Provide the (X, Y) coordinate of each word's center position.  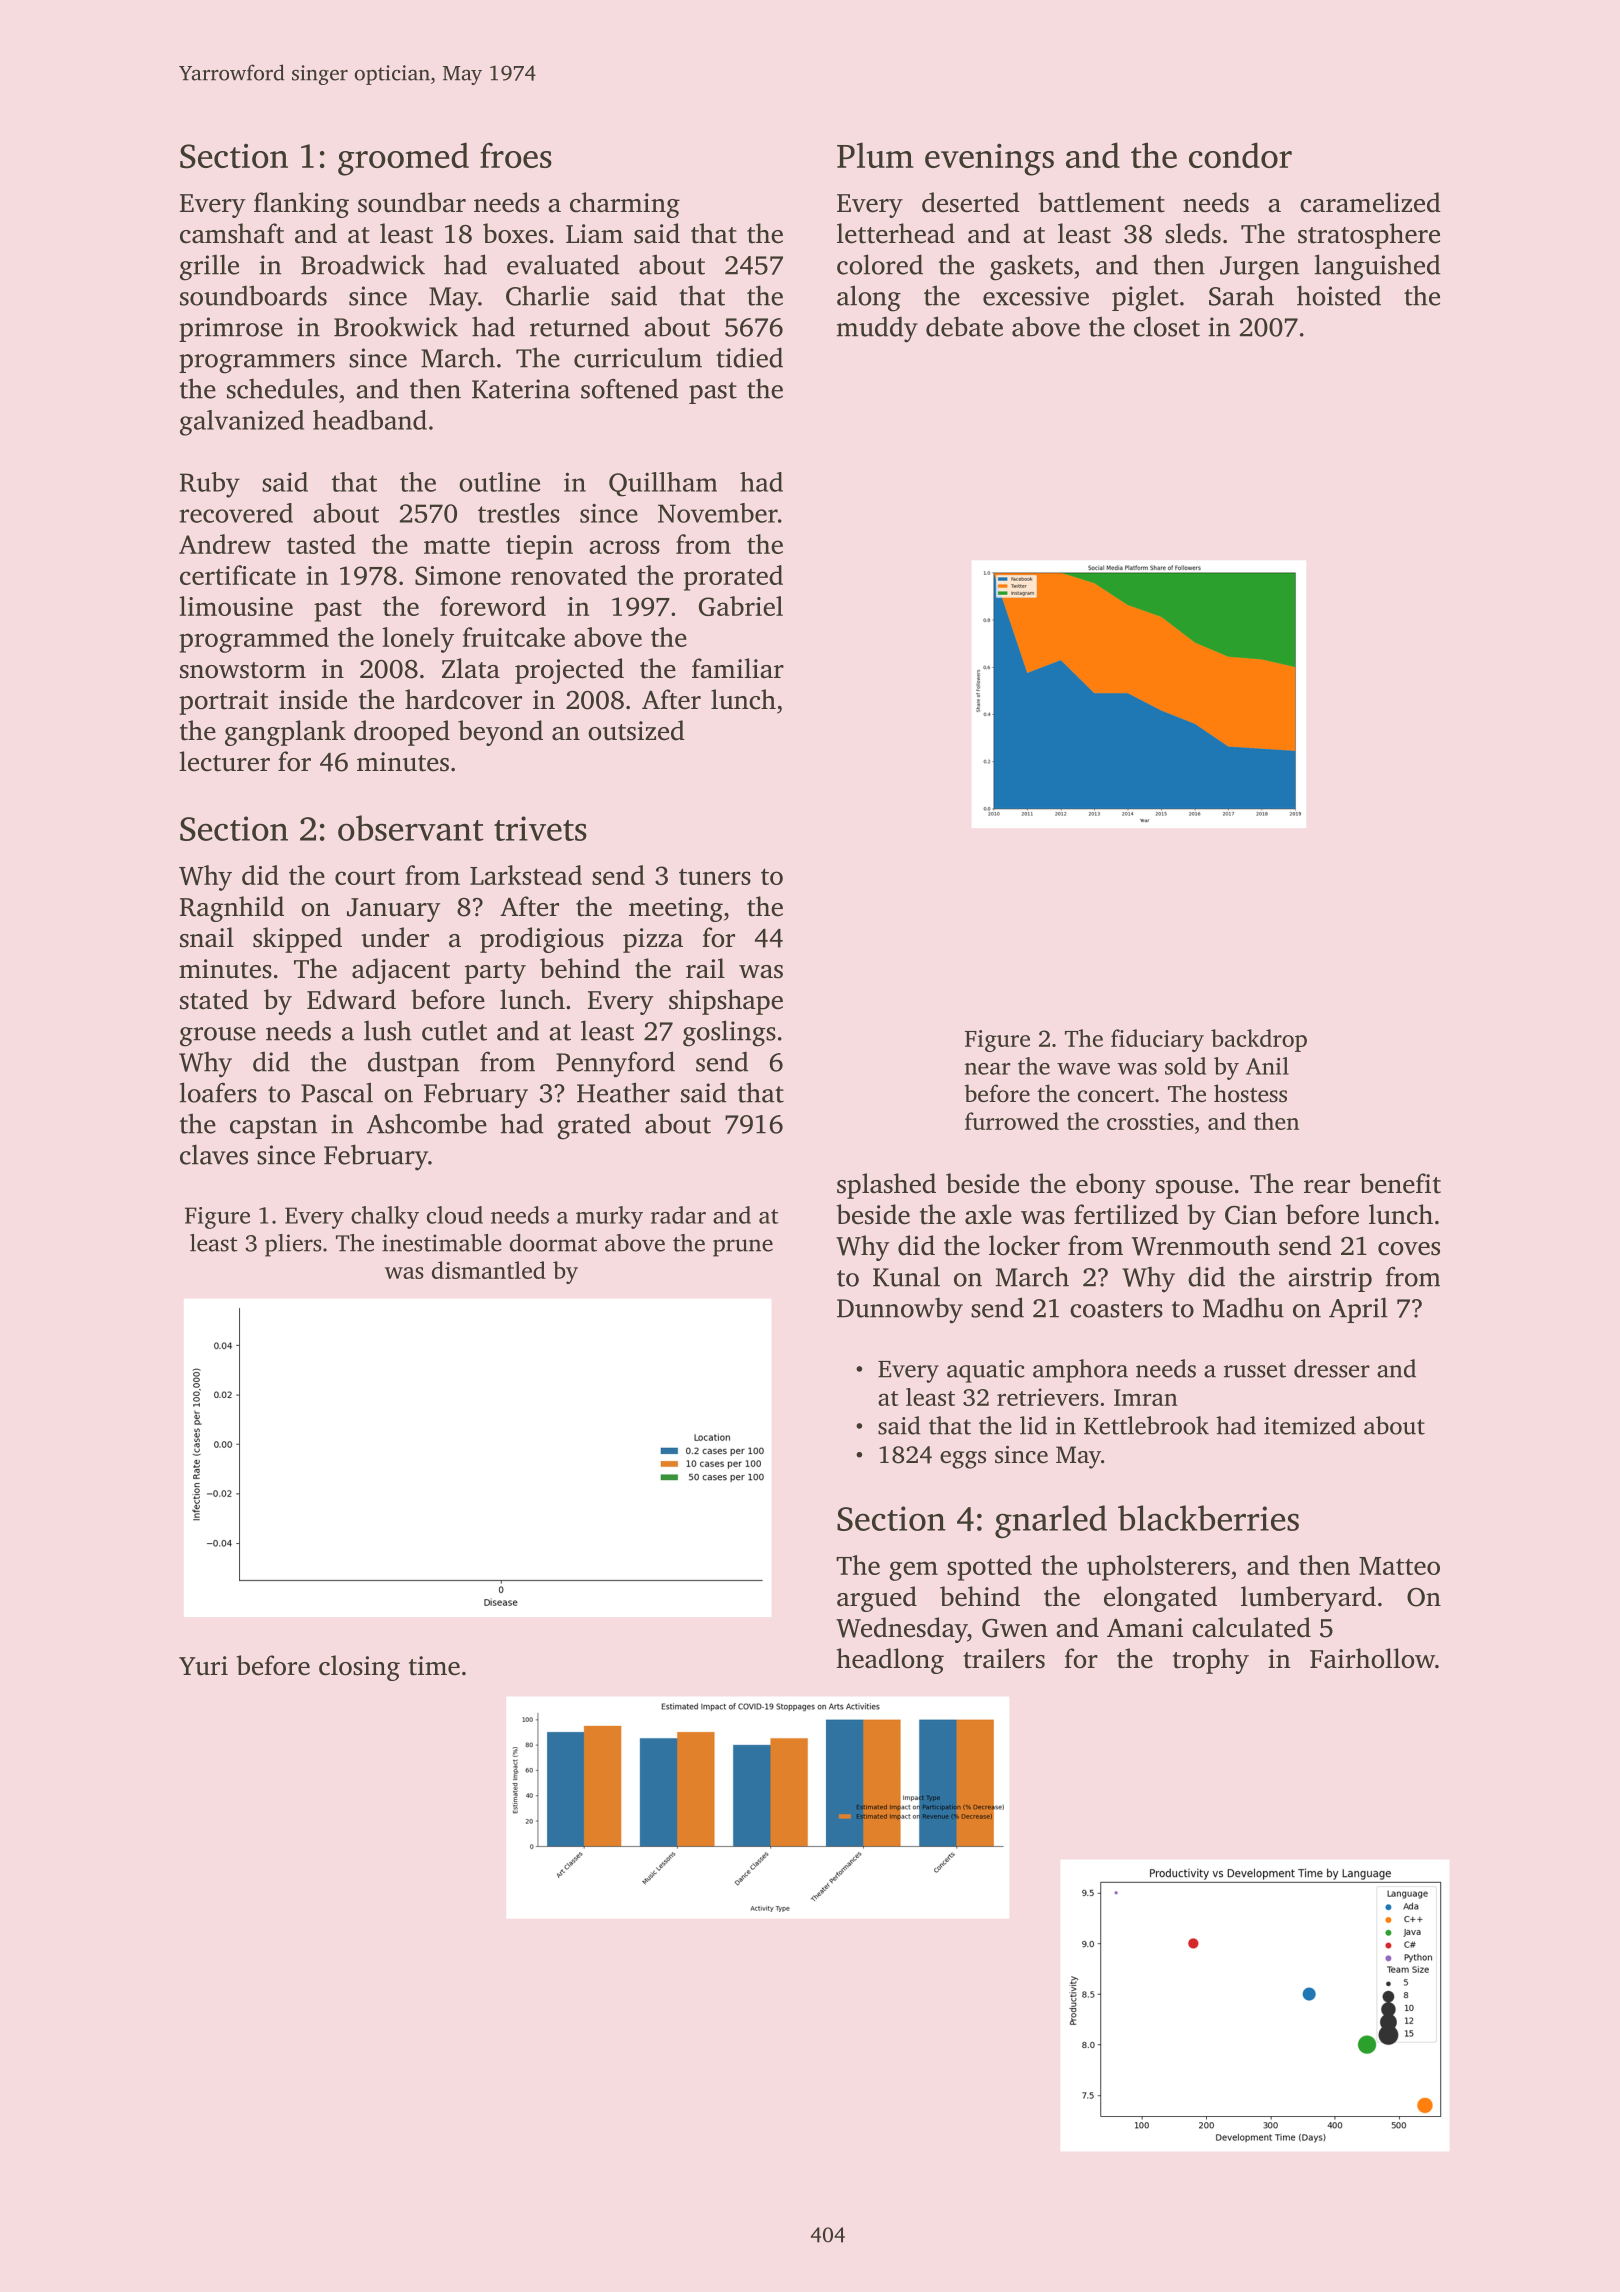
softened (629, 388)
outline (499, 482)
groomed (403, 159)
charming (625, 205)
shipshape (726, 1002)
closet (1167, 326)
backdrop (1259, 1040)
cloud (455, 1215)
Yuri (203, 1666)
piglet (1145, 298)
